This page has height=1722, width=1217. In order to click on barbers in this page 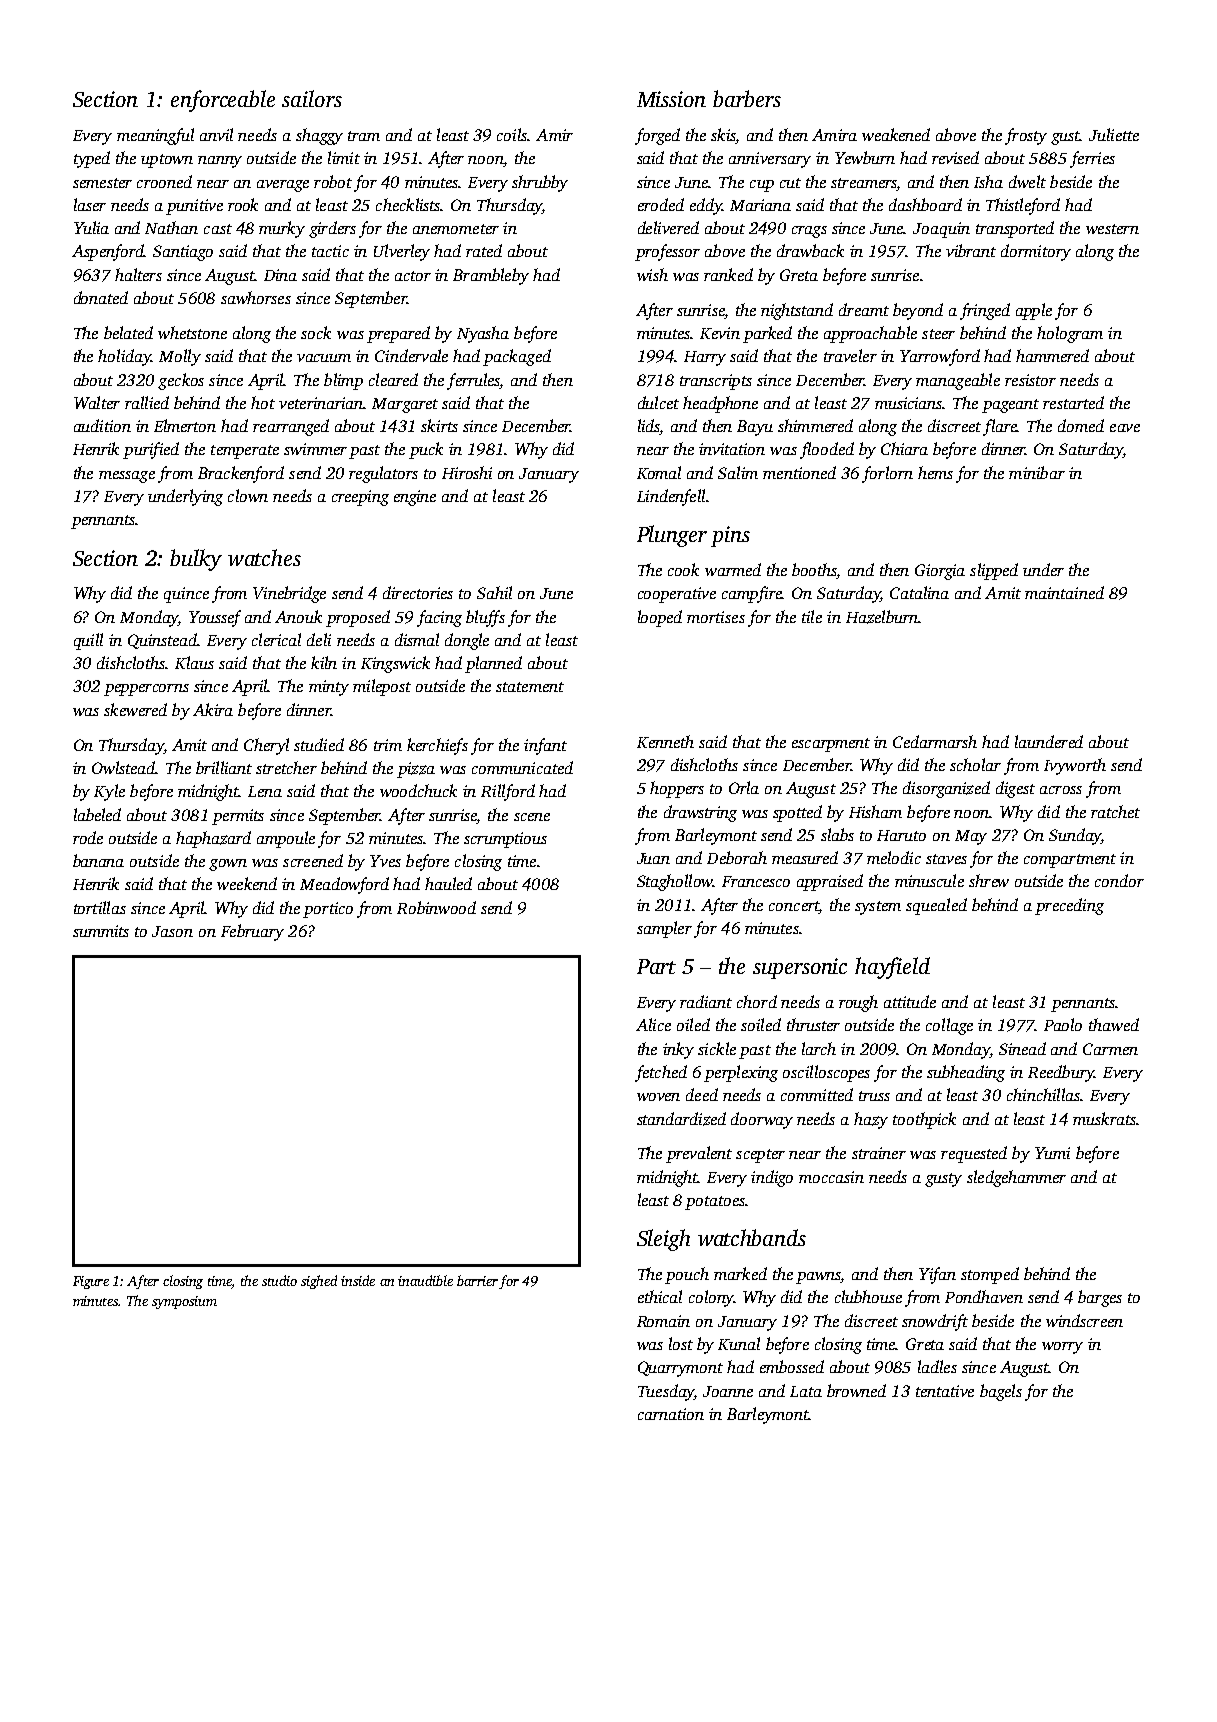, I will do `click(747, 98)`.
